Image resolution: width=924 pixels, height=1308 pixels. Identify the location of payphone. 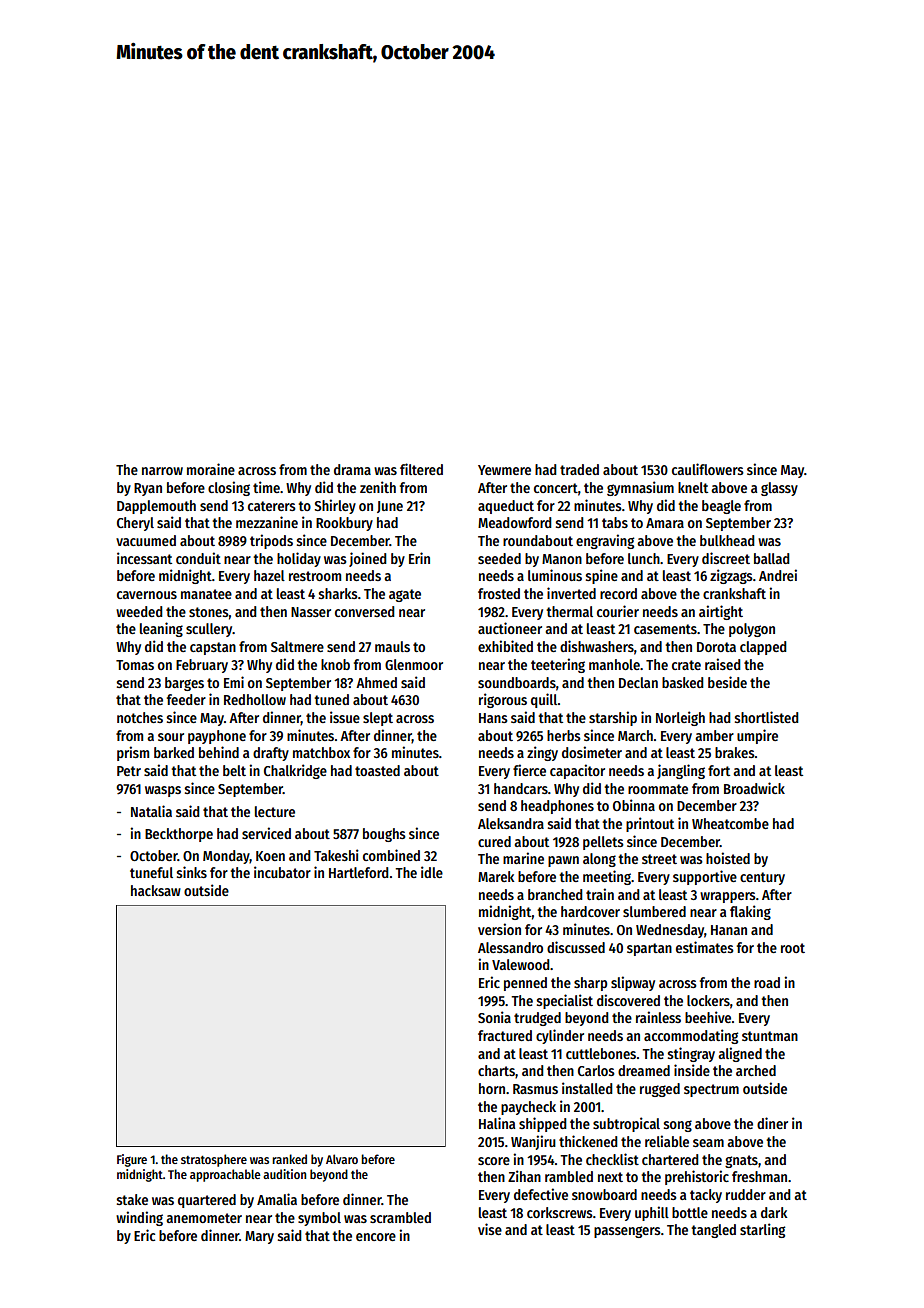
(217, 737).
